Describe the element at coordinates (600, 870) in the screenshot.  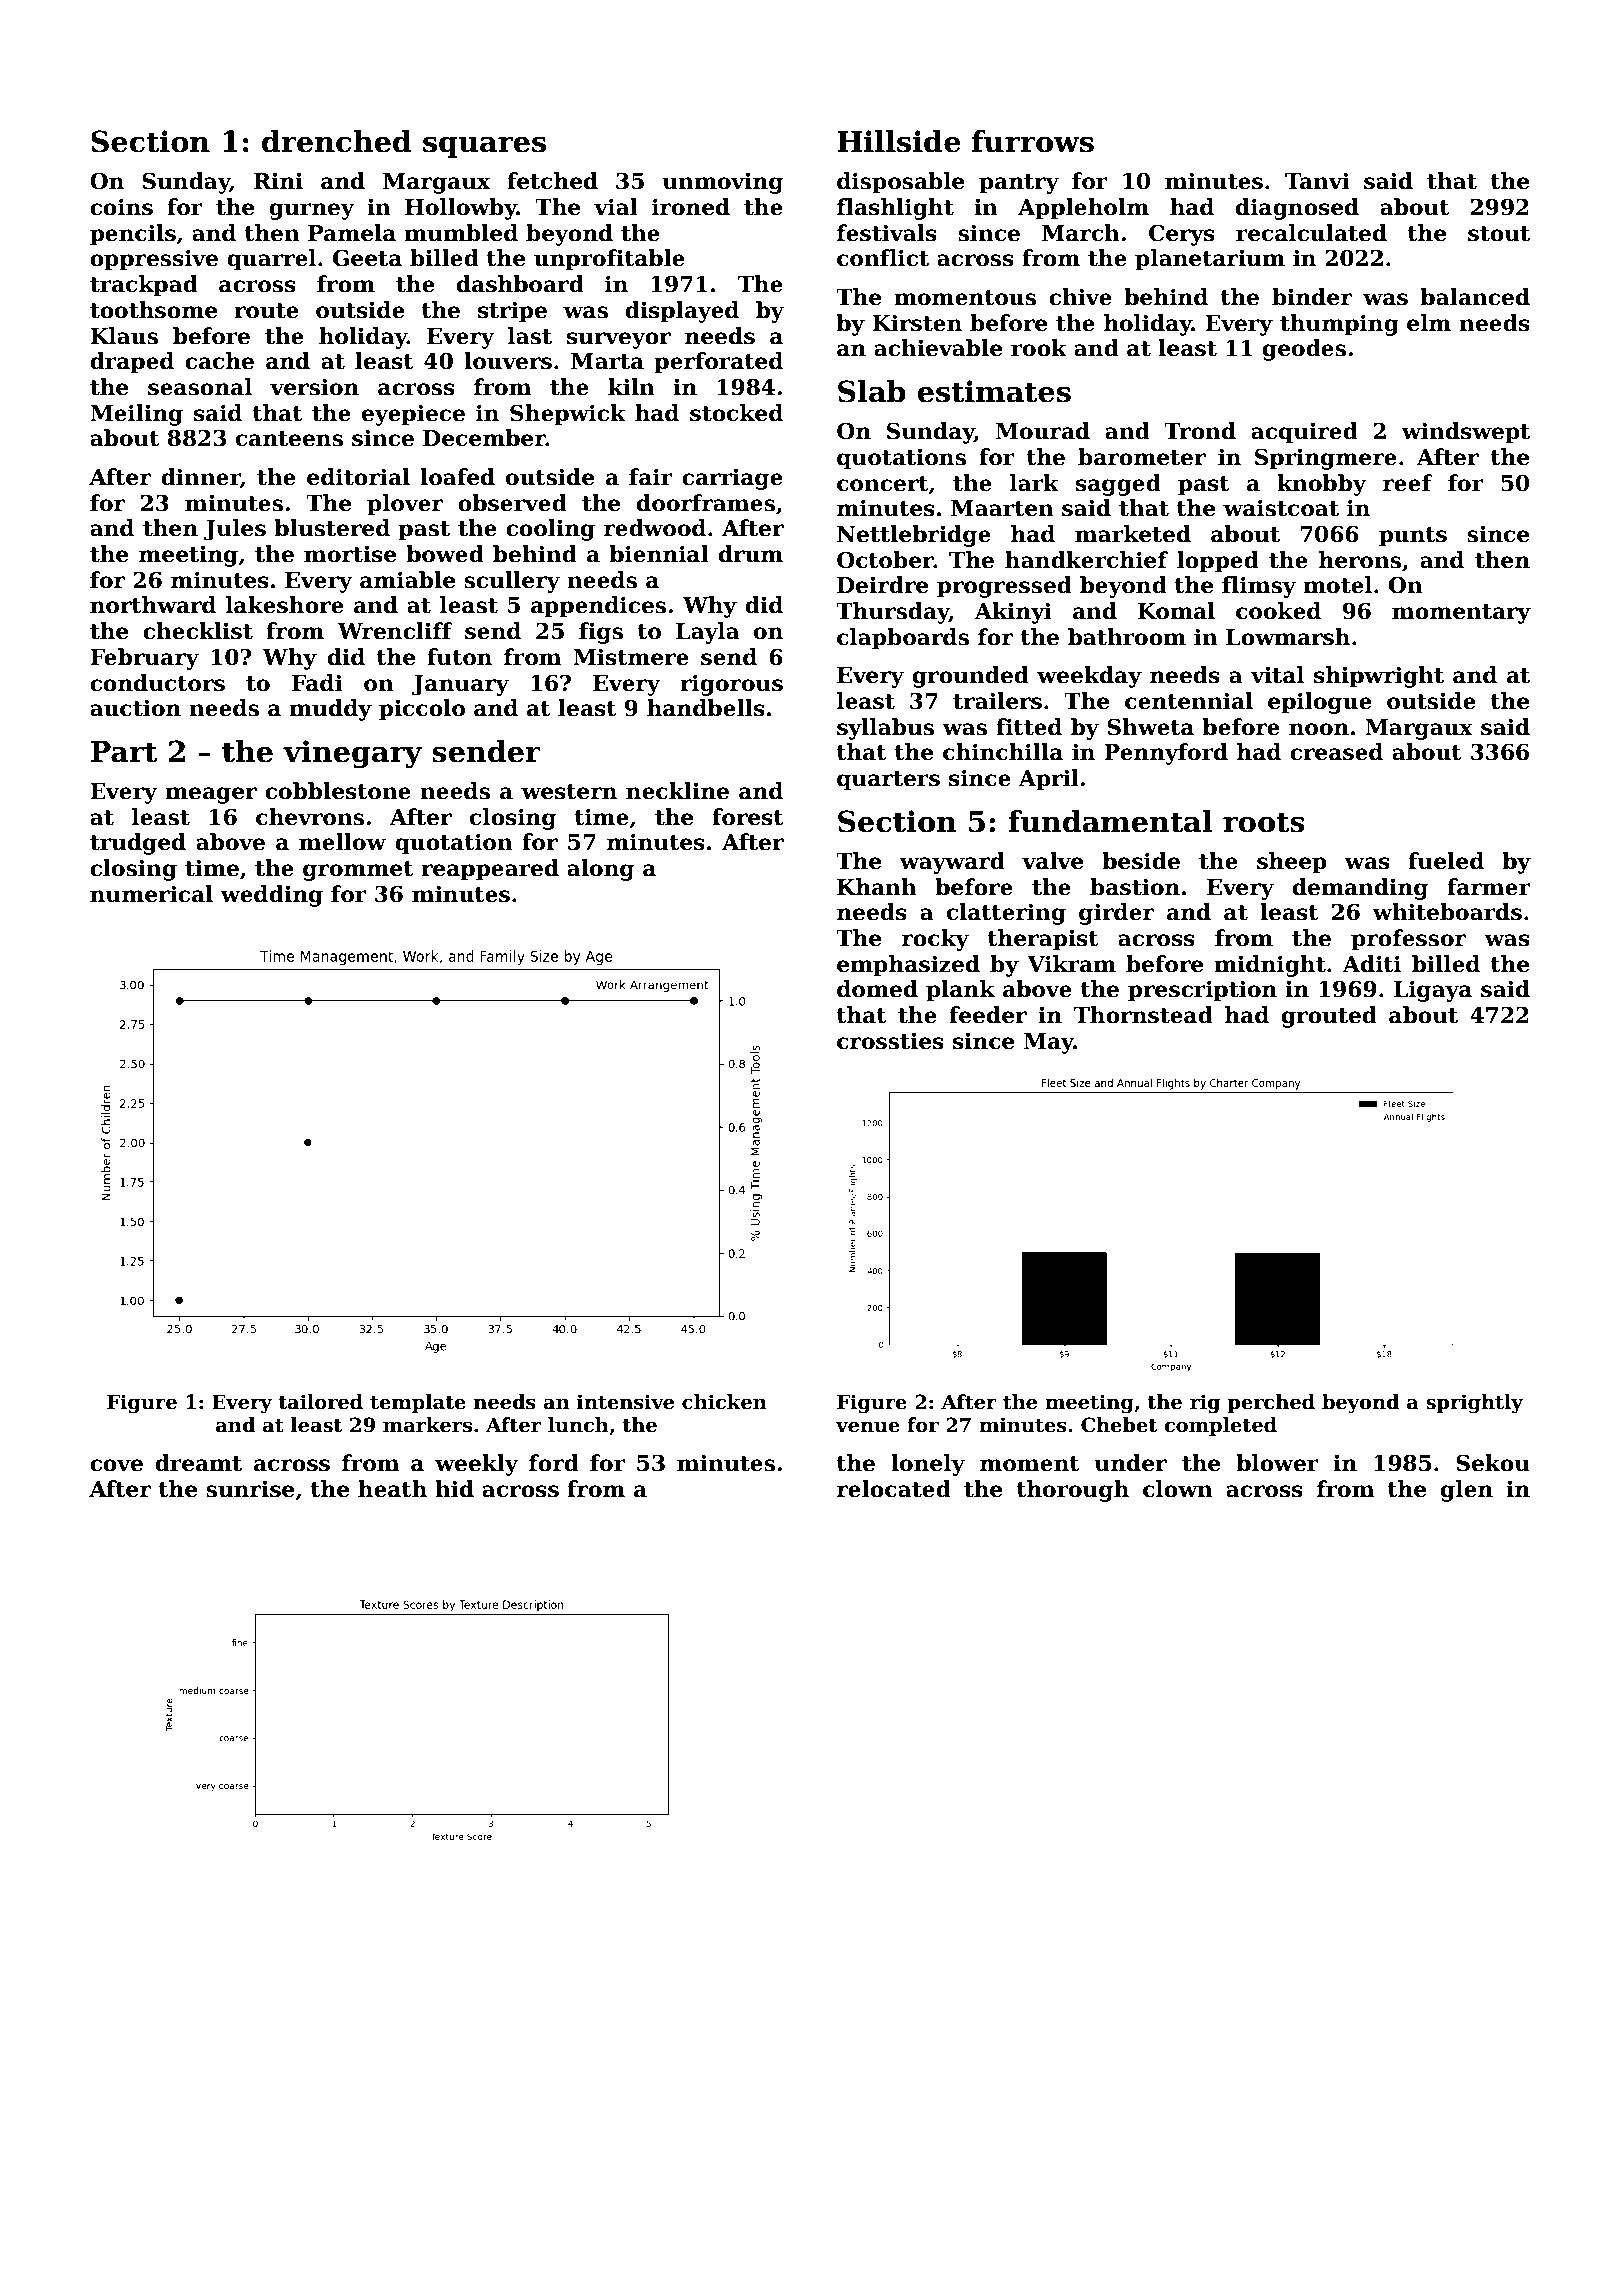
I see `along` at that location.
